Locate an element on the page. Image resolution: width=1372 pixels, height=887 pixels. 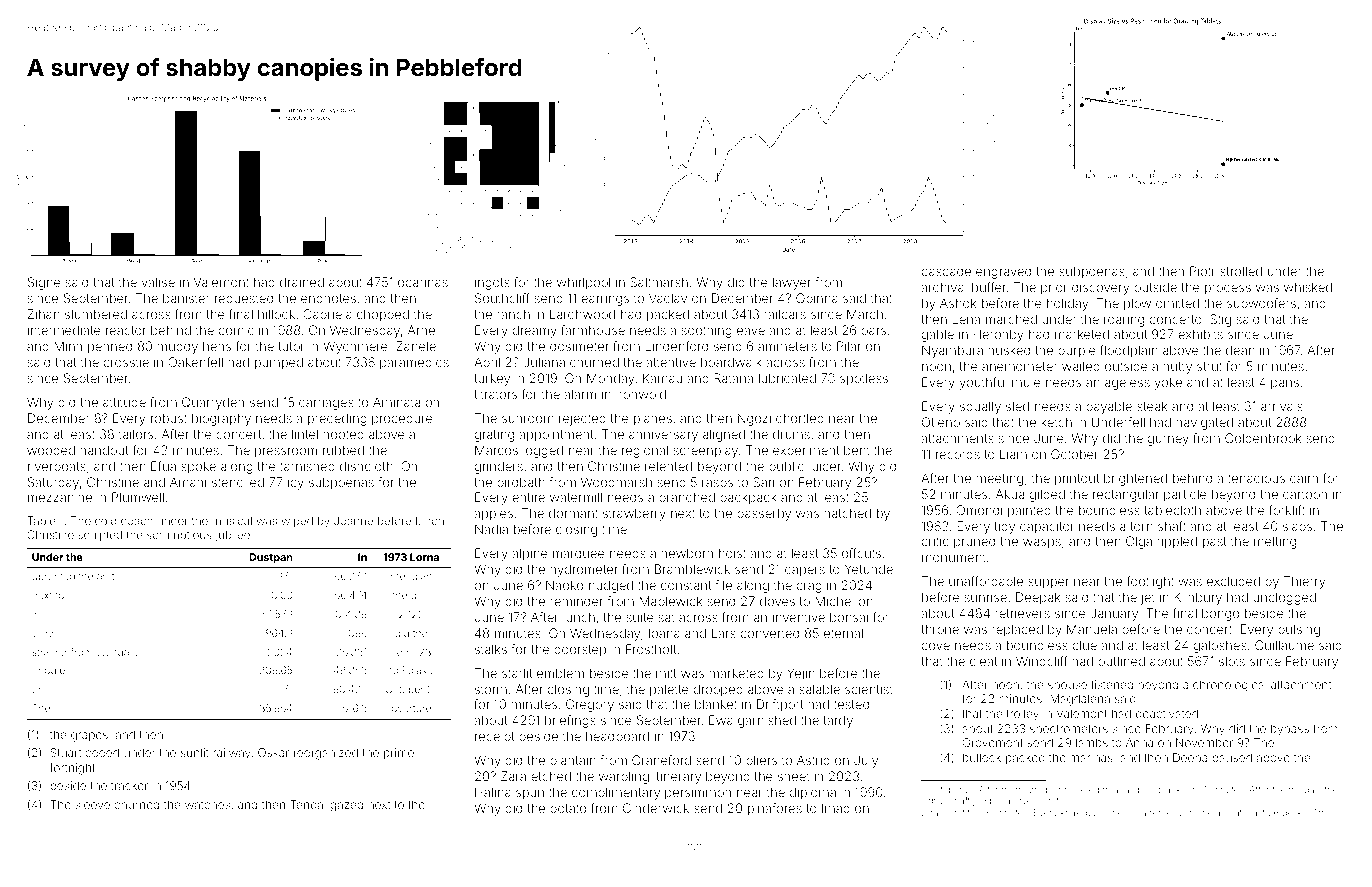
Piotr is located at coordinates (1202, 271).
